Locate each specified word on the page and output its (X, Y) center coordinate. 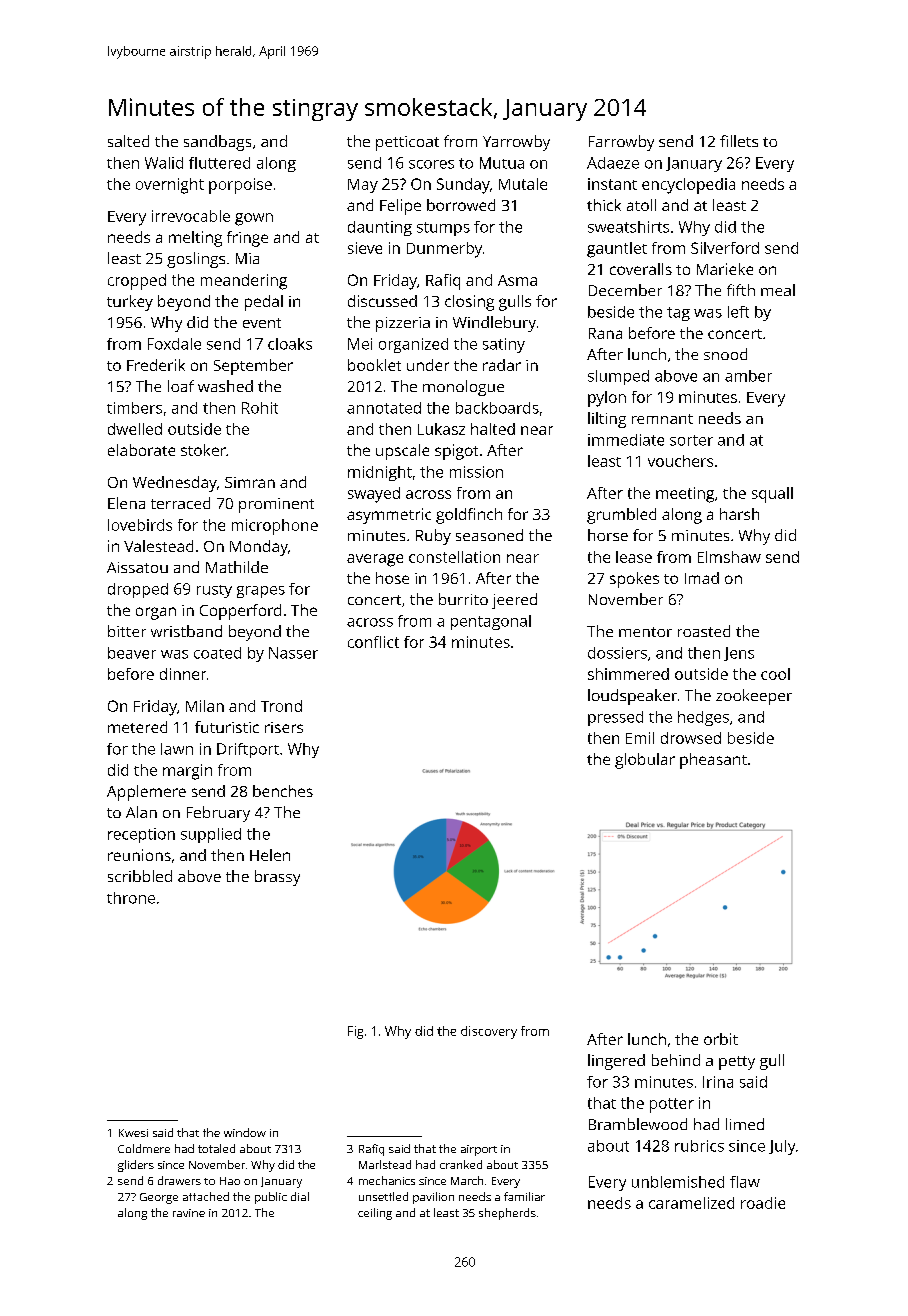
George (159, 1198)
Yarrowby (516, 143)
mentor (645, 632)
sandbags (217, 143)
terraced (180, 503)
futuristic (227, 727)
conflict (373, 642)
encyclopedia (688, 186)
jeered (514, 601)
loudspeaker (632, 697)
